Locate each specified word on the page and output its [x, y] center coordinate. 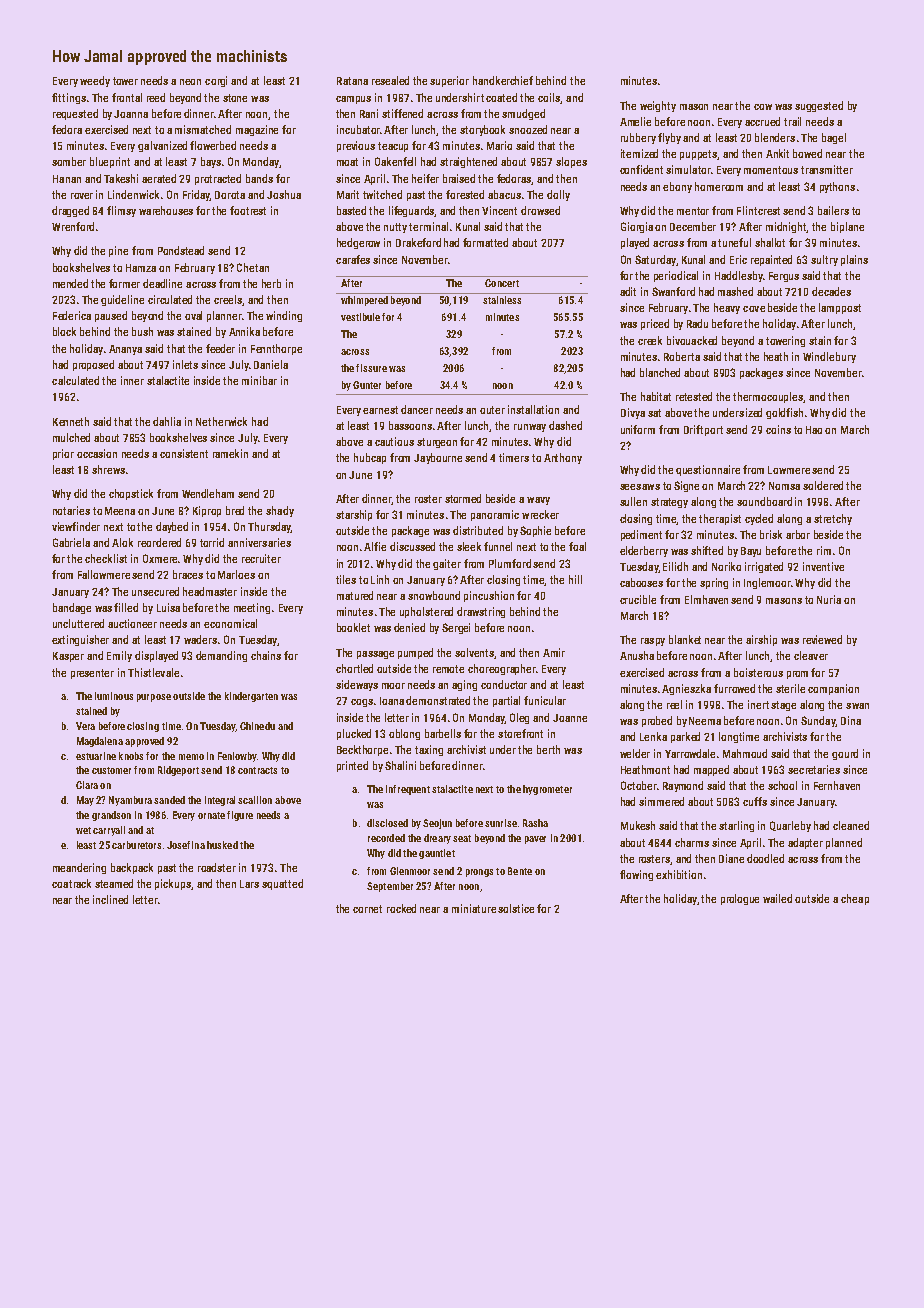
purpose [154, 698]
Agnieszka [686, 689]
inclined [110, 899]
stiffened [402, 113]
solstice [516, 908]
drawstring [481, 612]
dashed [565, 425]
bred [235, 510]
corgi [216, 81]
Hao [814, 430]
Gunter [367, 385]
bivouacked [692, 340]
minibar [259, 380]
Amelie [635, 121]
